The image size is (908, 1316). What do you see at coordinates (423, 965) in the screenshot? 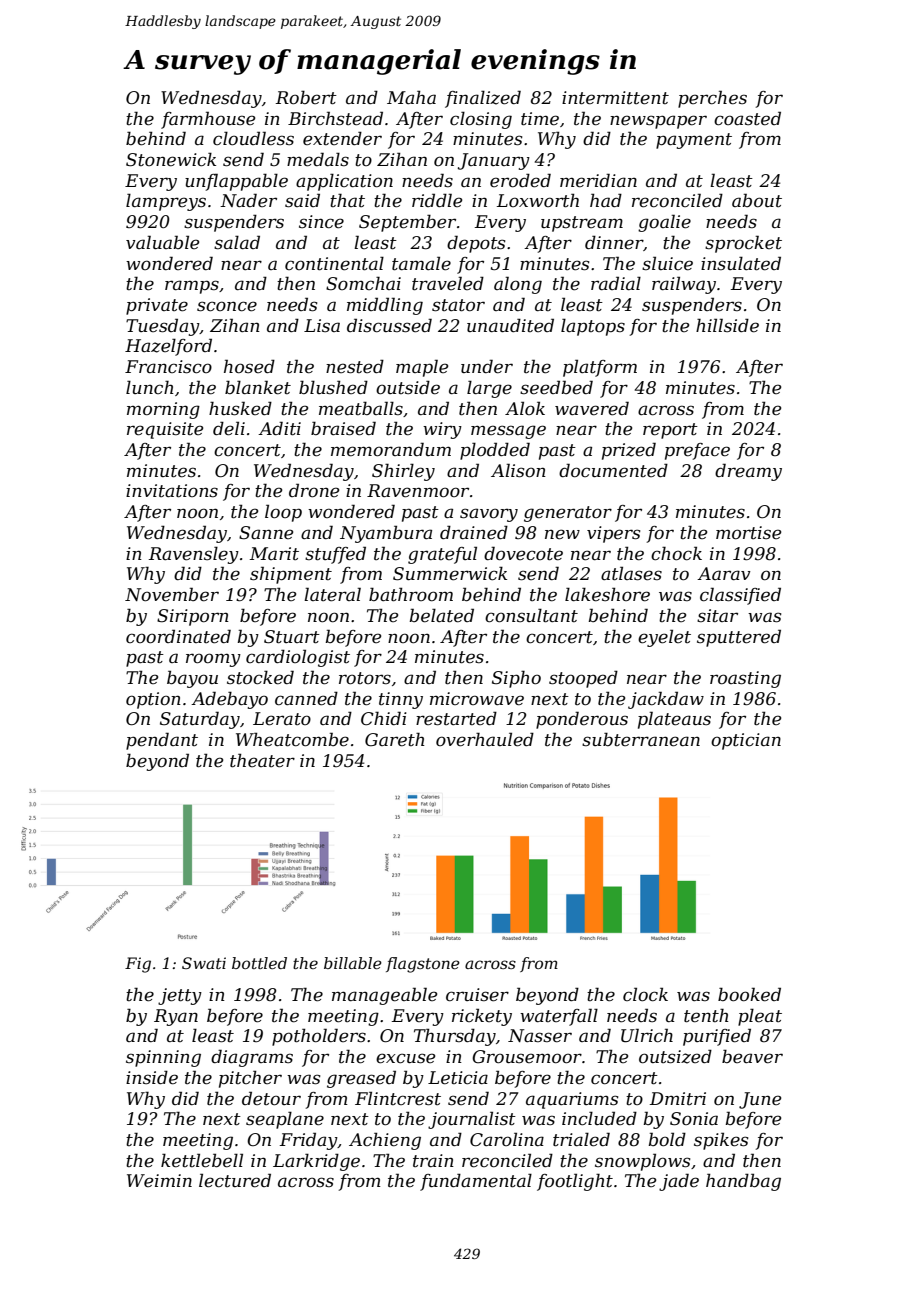
I see `flagstone` at bounding box center [423, 965].
